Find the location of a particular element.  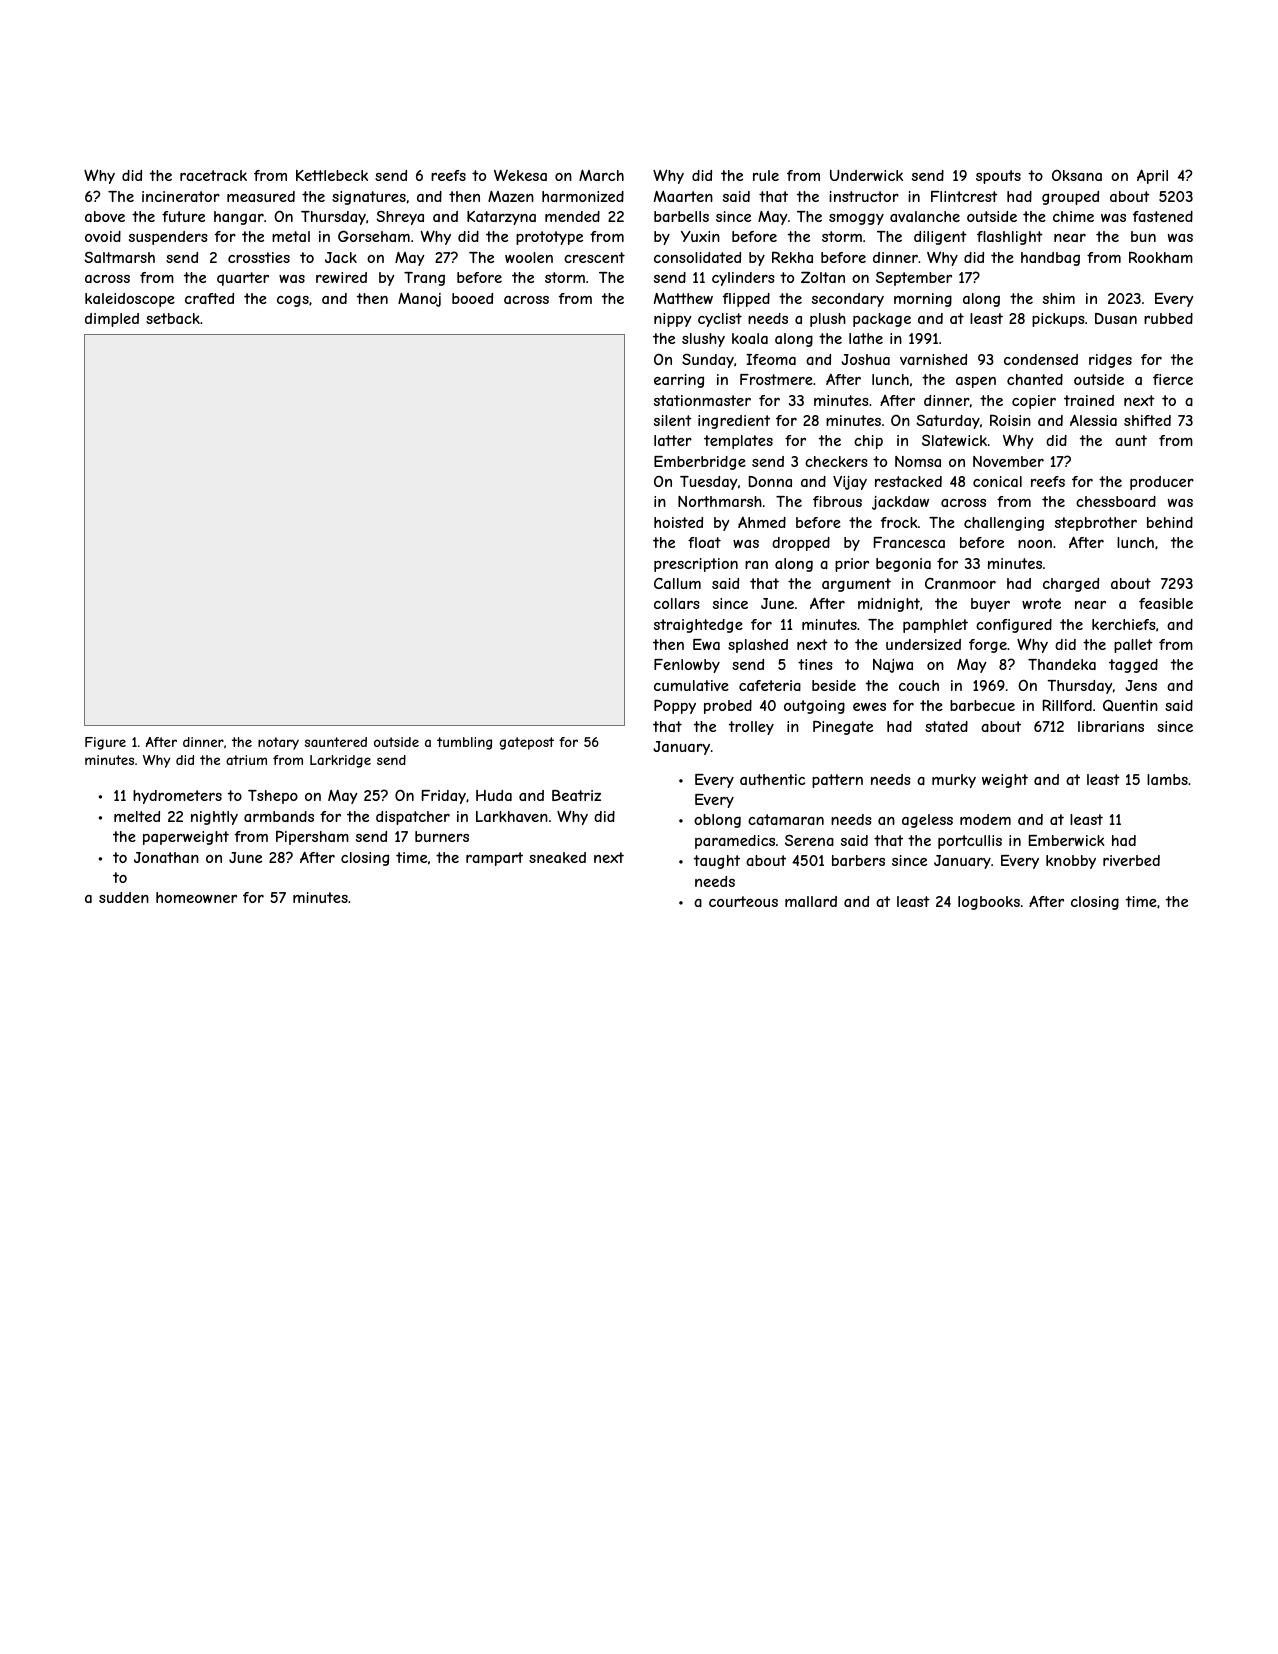

March is located at coordinates (601, 175).
